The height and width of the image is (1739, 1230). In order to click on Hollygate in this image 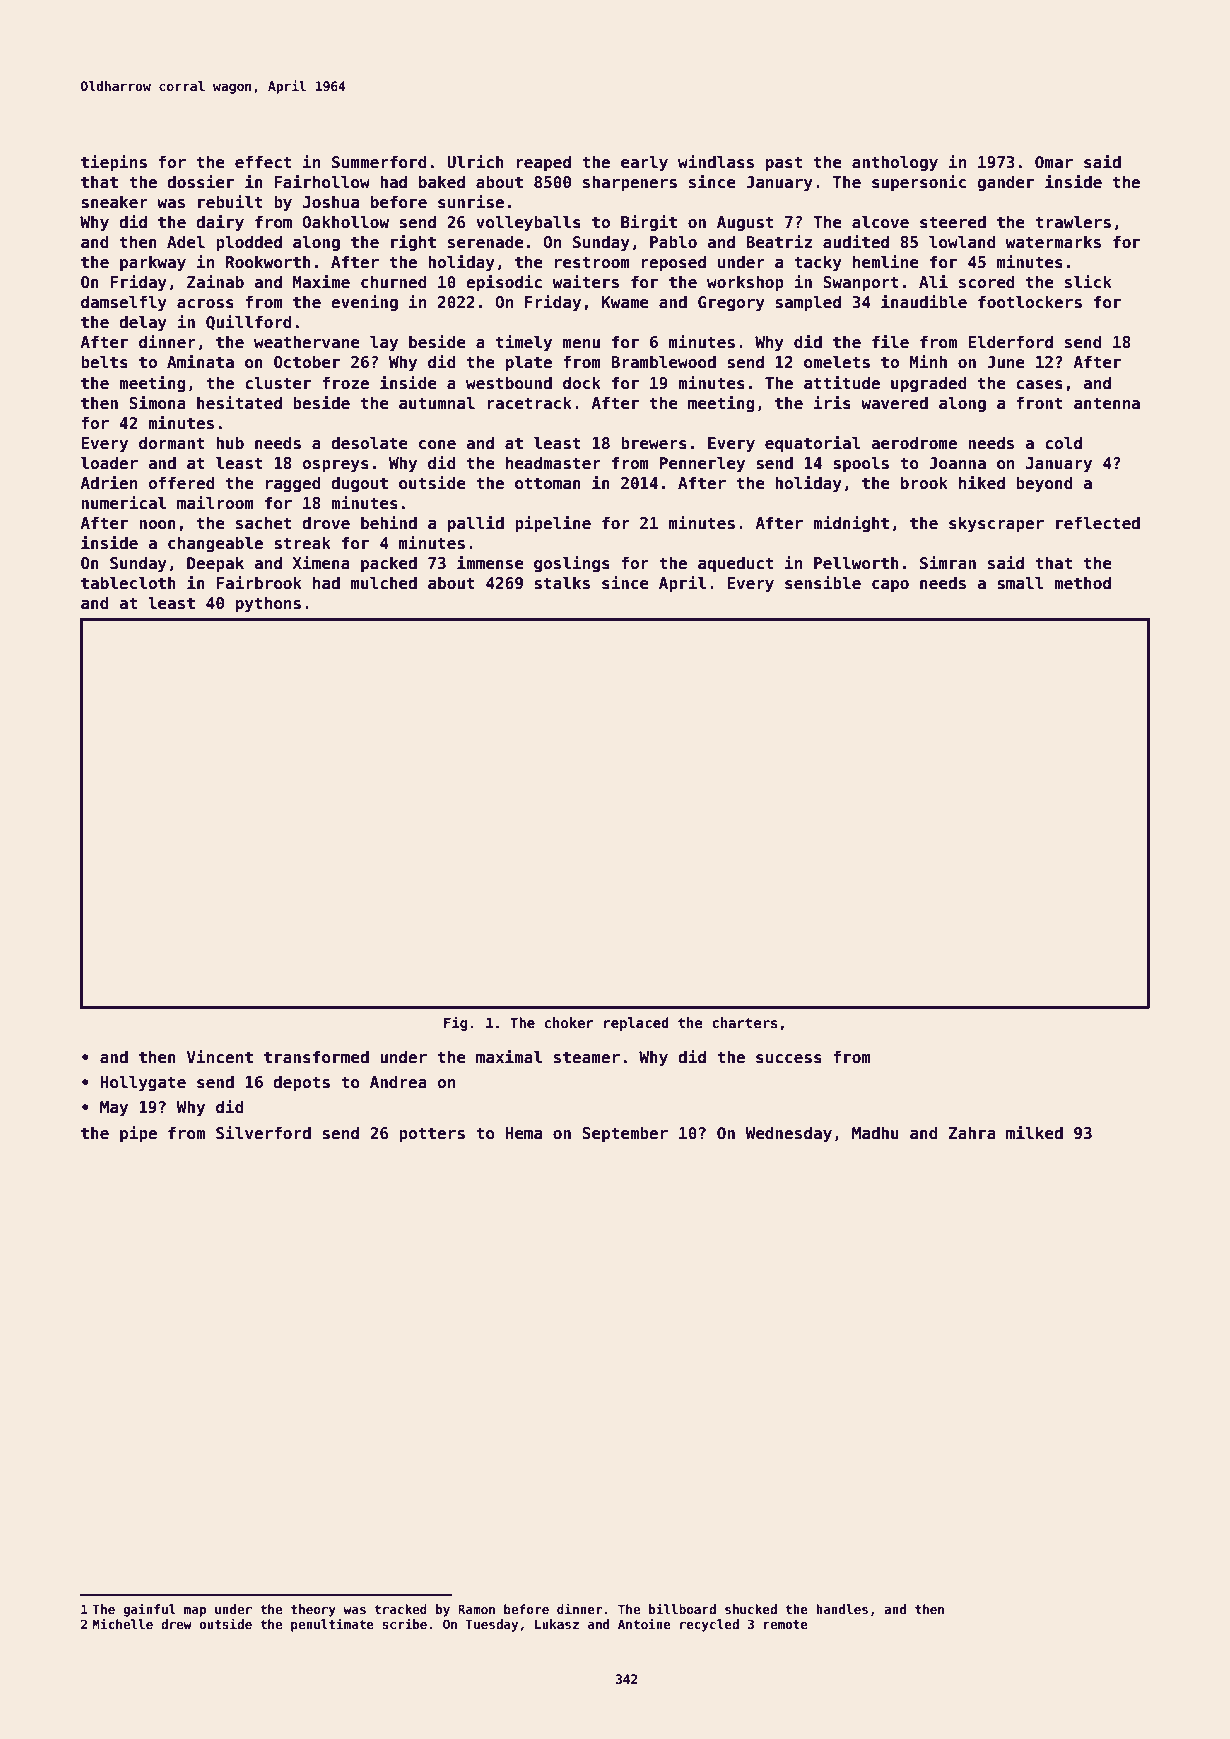, I will do `click(143, 1083)`.
